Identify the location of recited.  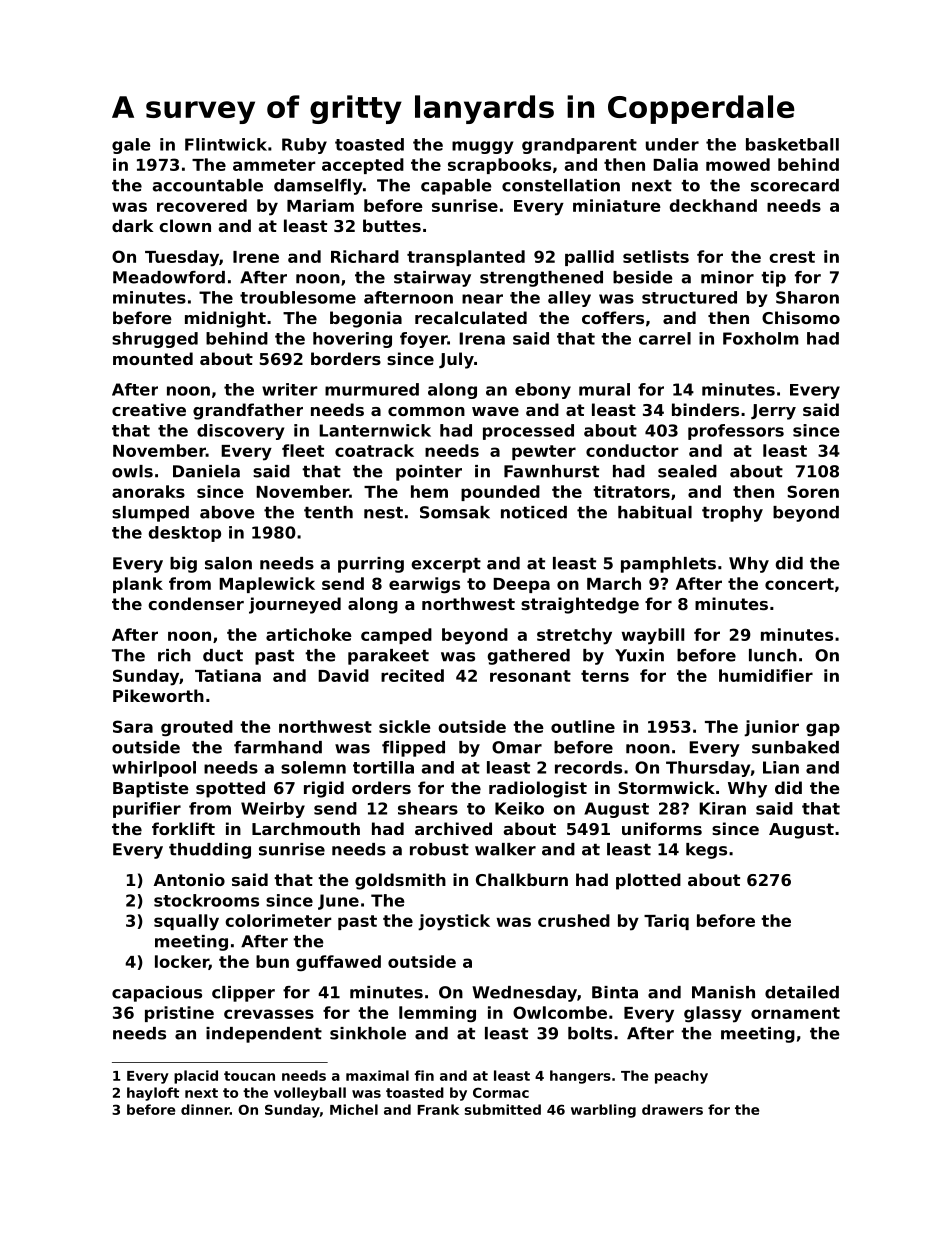
(412, 675).
